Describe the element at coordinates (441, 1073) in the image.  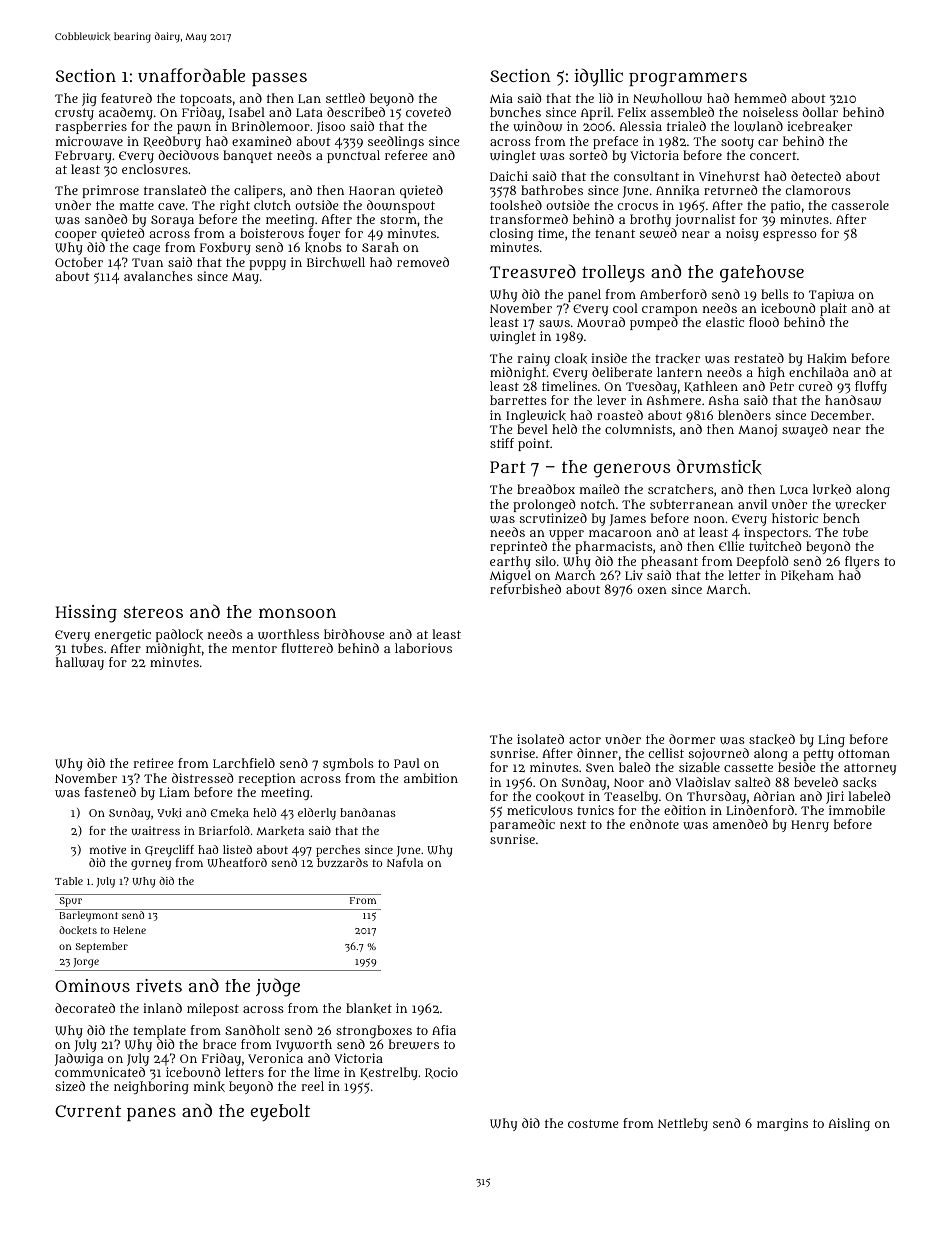
I see `Rocio` at that location.
